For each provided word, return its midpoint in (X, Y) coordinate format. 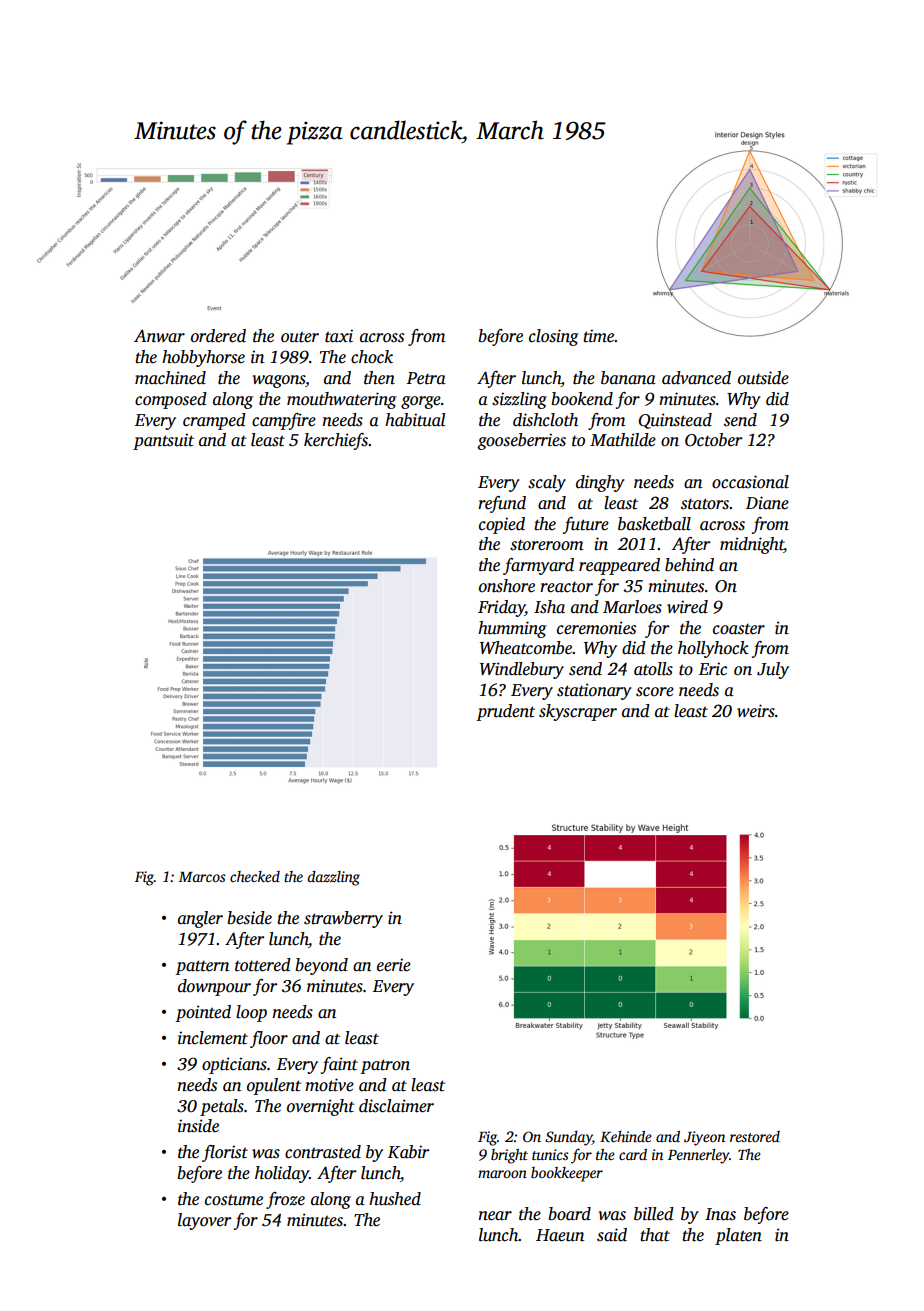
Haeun (560, 1235)
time (598, 336)
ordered (218, 336)
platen (738, 1236)
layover (204, 1221)
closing (554, 337)
